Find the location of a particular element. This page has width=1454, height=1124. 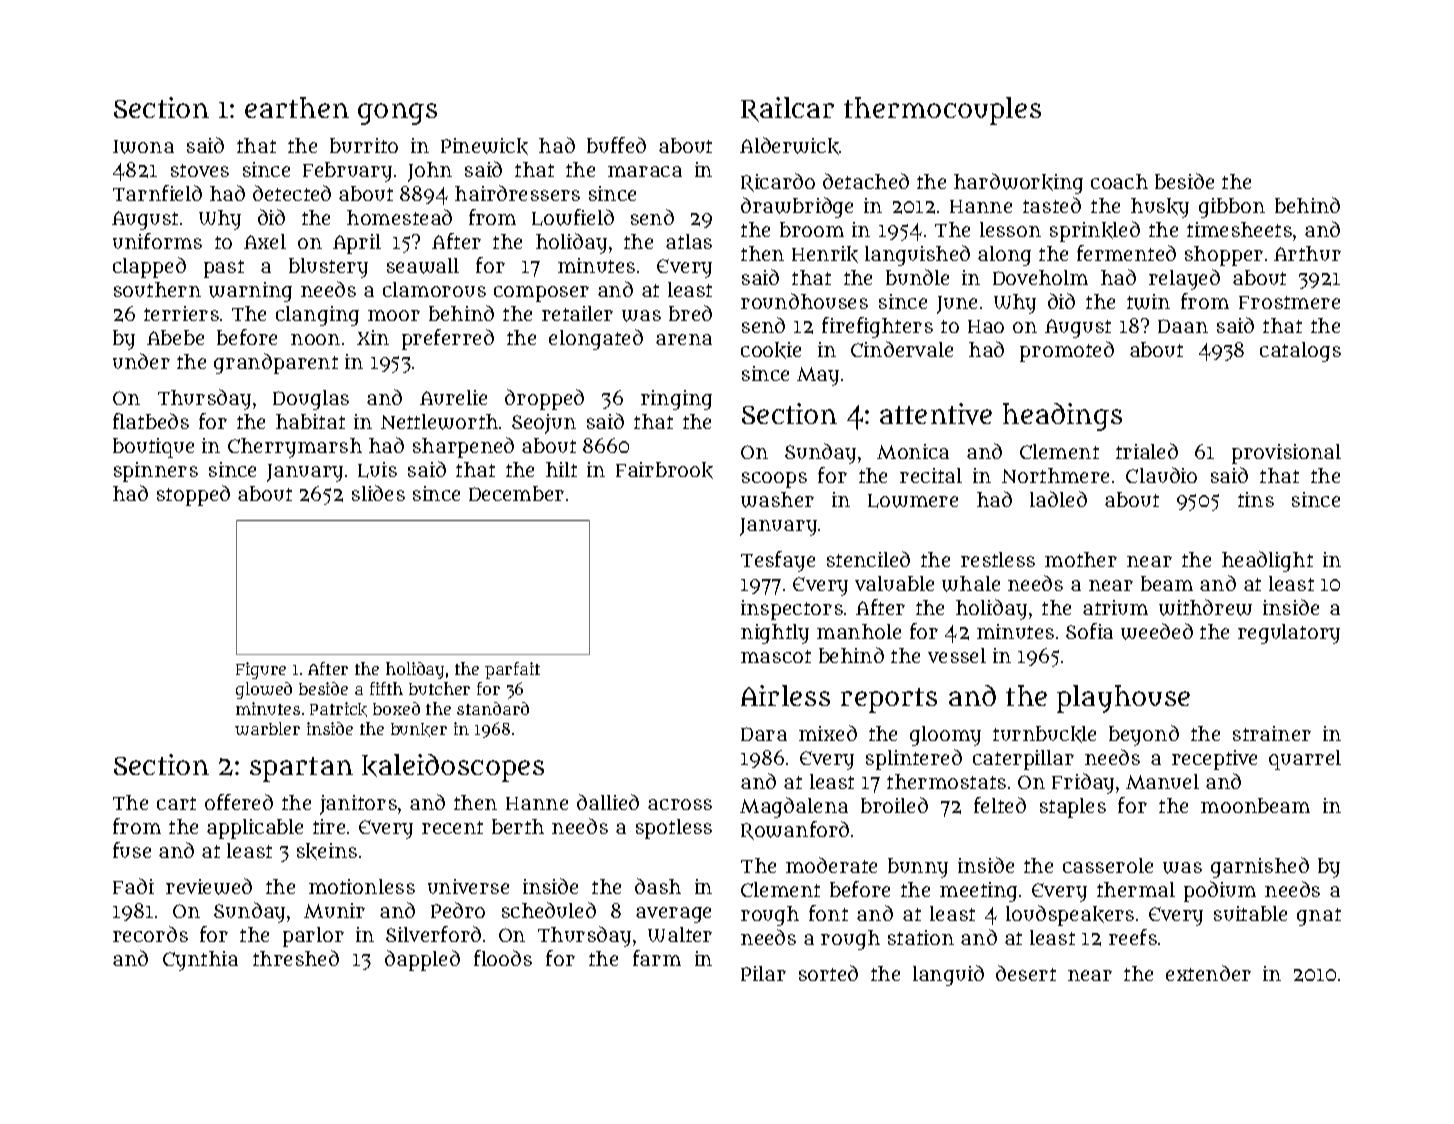

gongs is located at coordinates (397, 114).
